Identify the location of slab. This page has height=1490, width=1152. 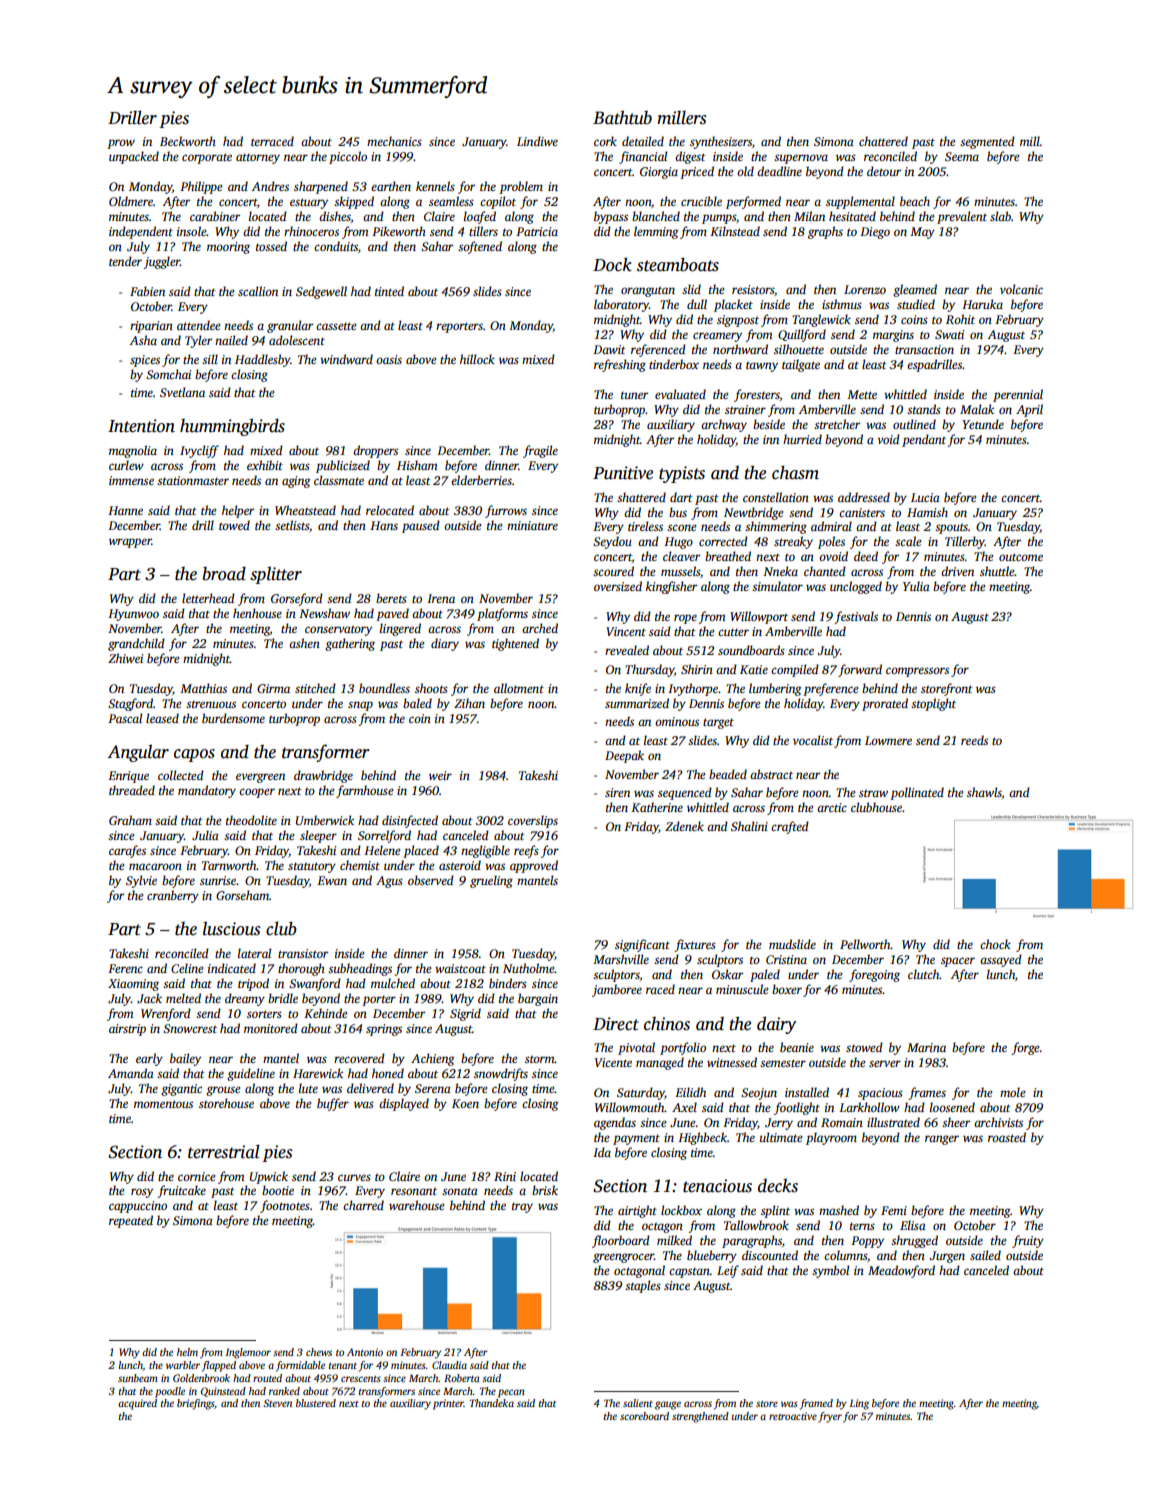
(1000, 216).
